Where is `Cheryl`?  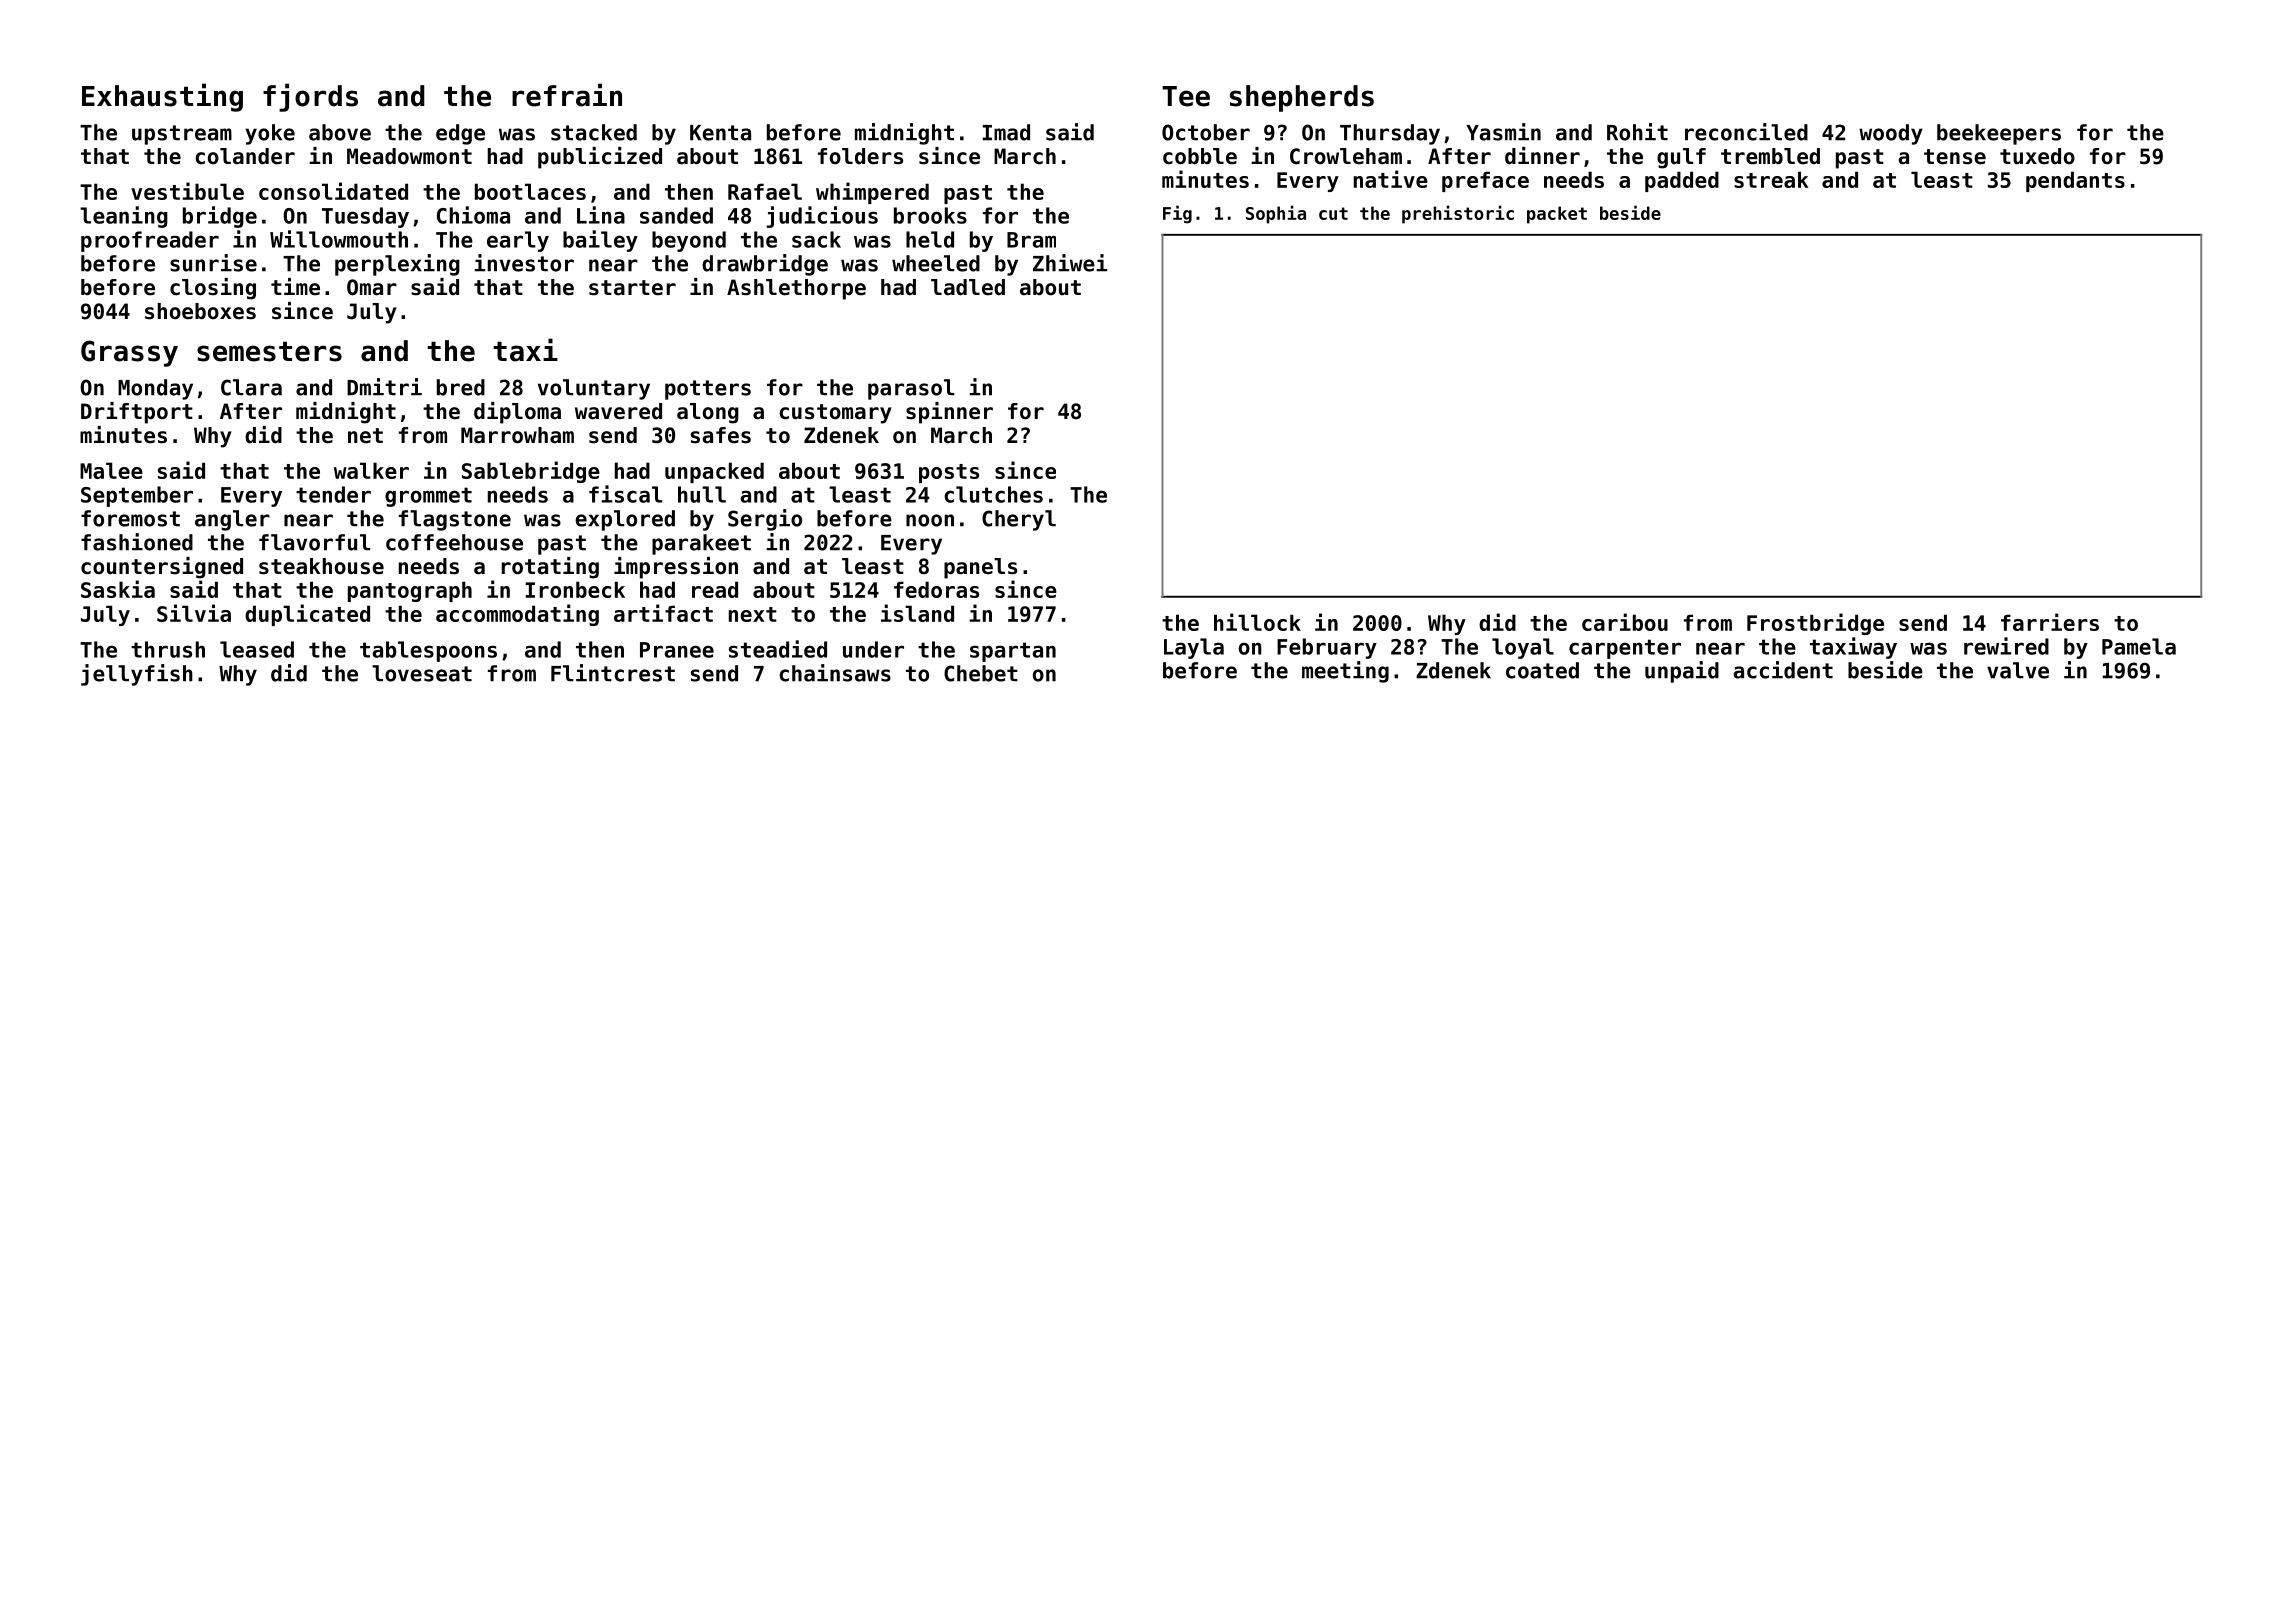
Cheryl is located at coordinates (1019, 520).
